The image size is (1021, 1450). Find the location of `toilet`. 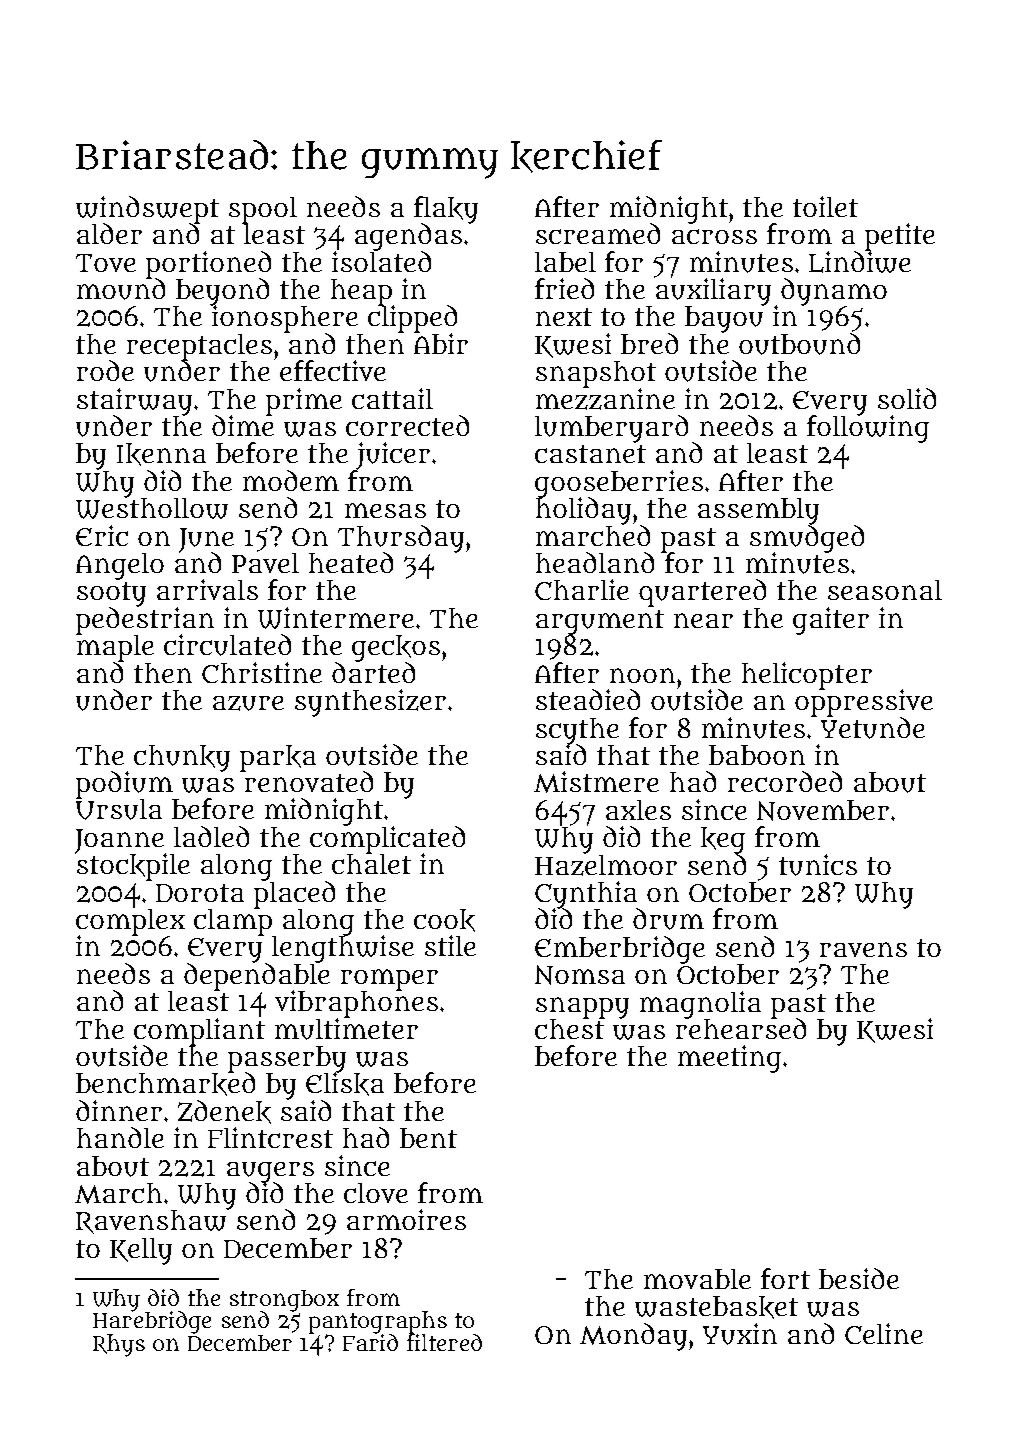

toilet is located at coordinates (825, 206).
